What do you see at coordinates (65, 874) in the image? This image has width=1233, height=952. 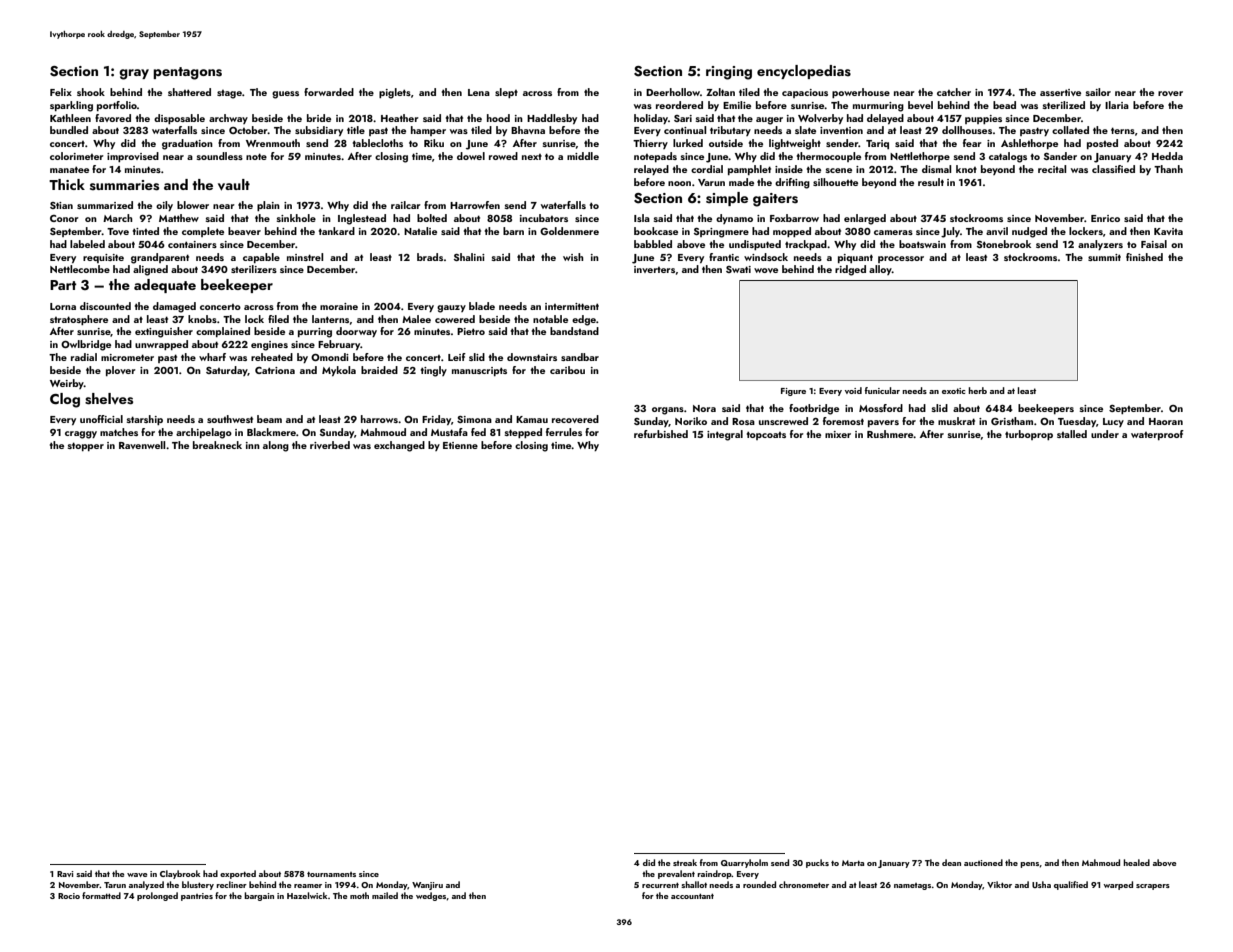 I see `Ravi` at bounding box center [65, 874].
